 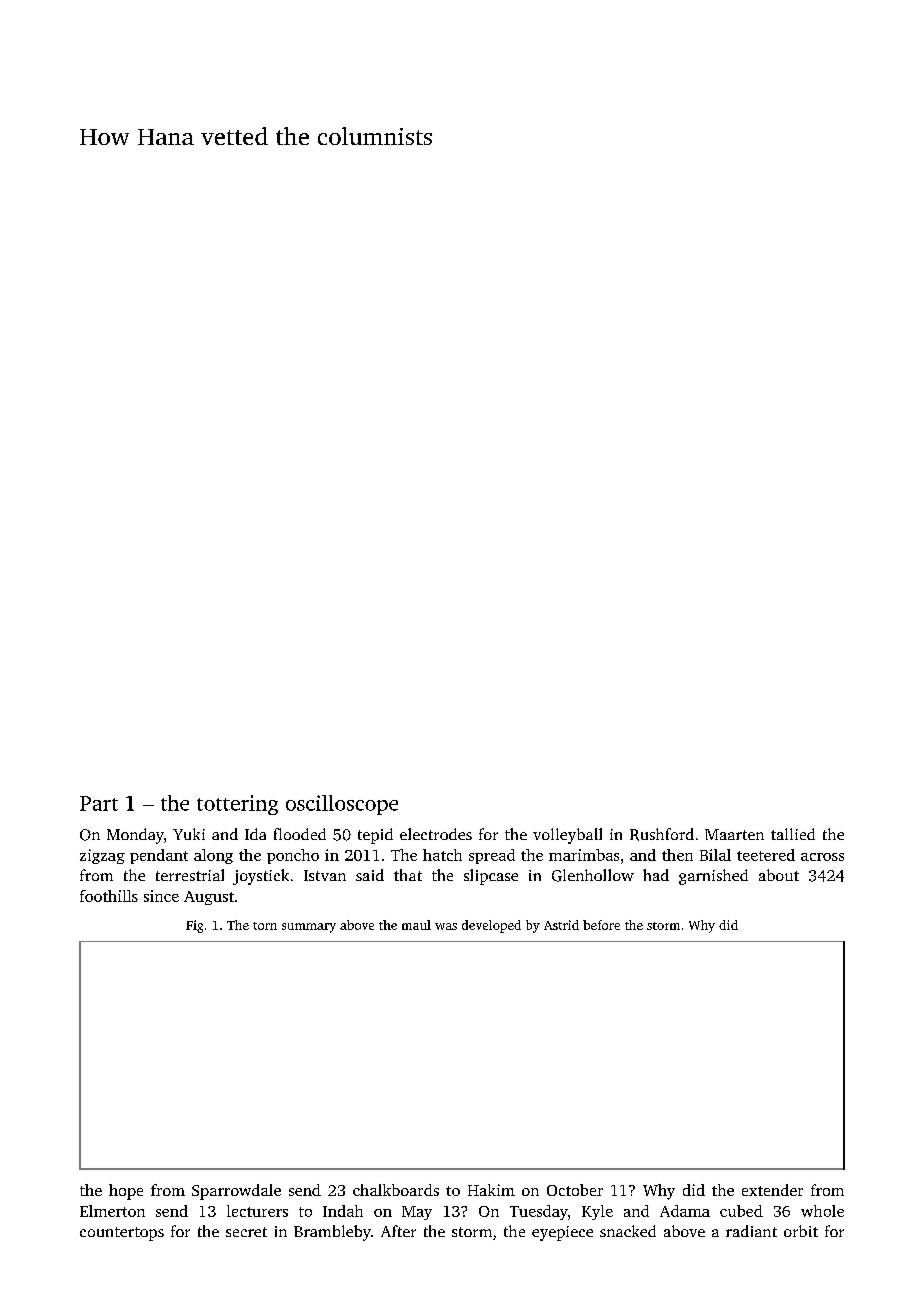 I want to click on Brambleby, so click(x=332, y=1233).
